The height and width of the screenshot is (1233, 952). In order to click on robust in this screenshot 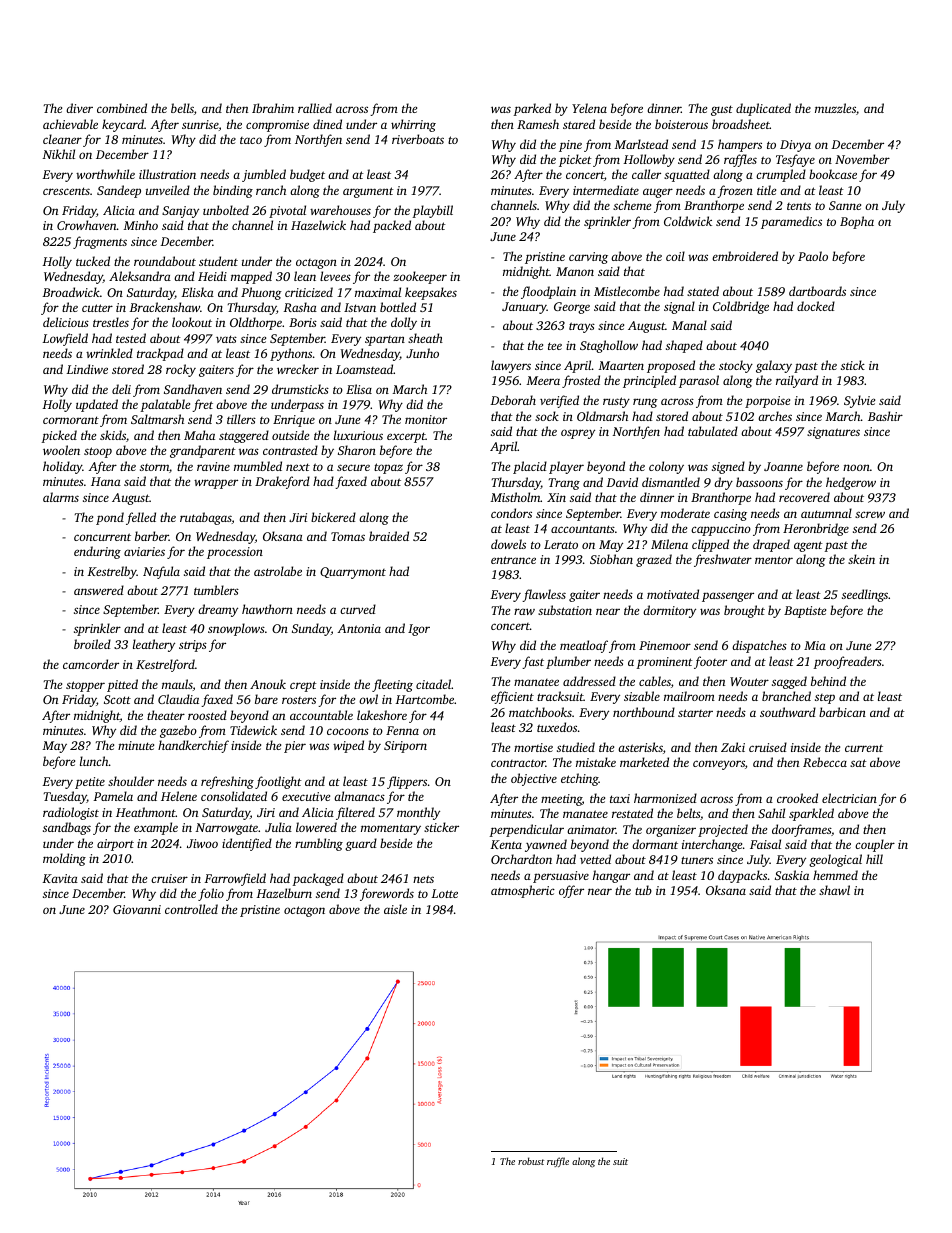, I will do `click(531, 1161)`.
